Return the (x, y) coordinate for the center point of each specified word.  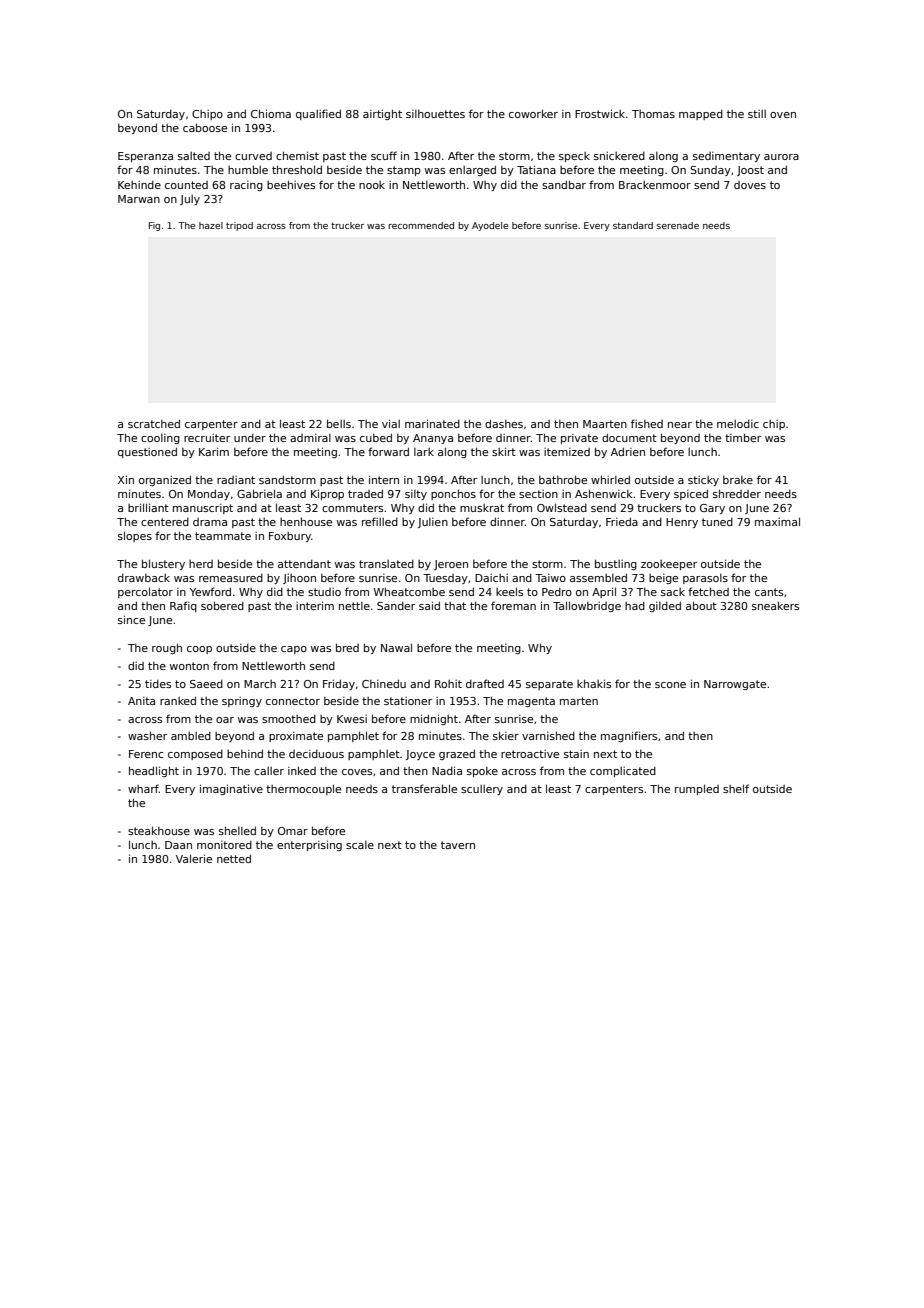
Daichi (491, 578)
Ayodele (490, 226)
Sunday (710, 171)
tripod (239, 226)
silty (416, 495)
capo (294, 650)
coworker (533, 113)
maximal (777, 521)
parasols (705, 579)
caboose (205, 127)
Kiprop (327, 494)
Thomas (653, 114)
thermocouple (303, 789)
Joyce (420, 755)
